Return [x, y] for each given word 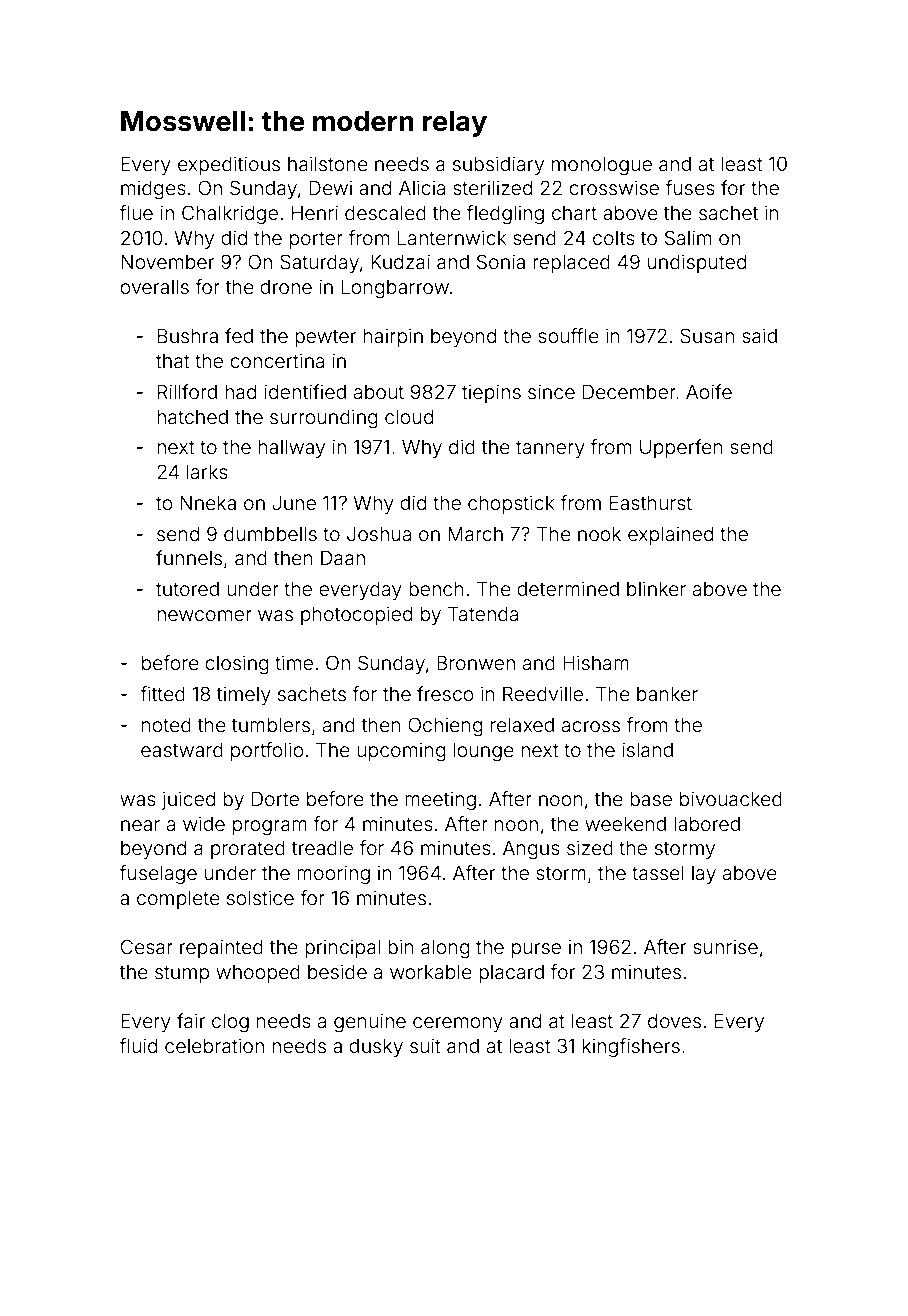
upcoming [401, 751]
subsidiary [498, 165]
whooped [258, 974]
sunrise [725, 946]
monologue [602, 166]
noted [166, 725]
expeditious [229, 165]
